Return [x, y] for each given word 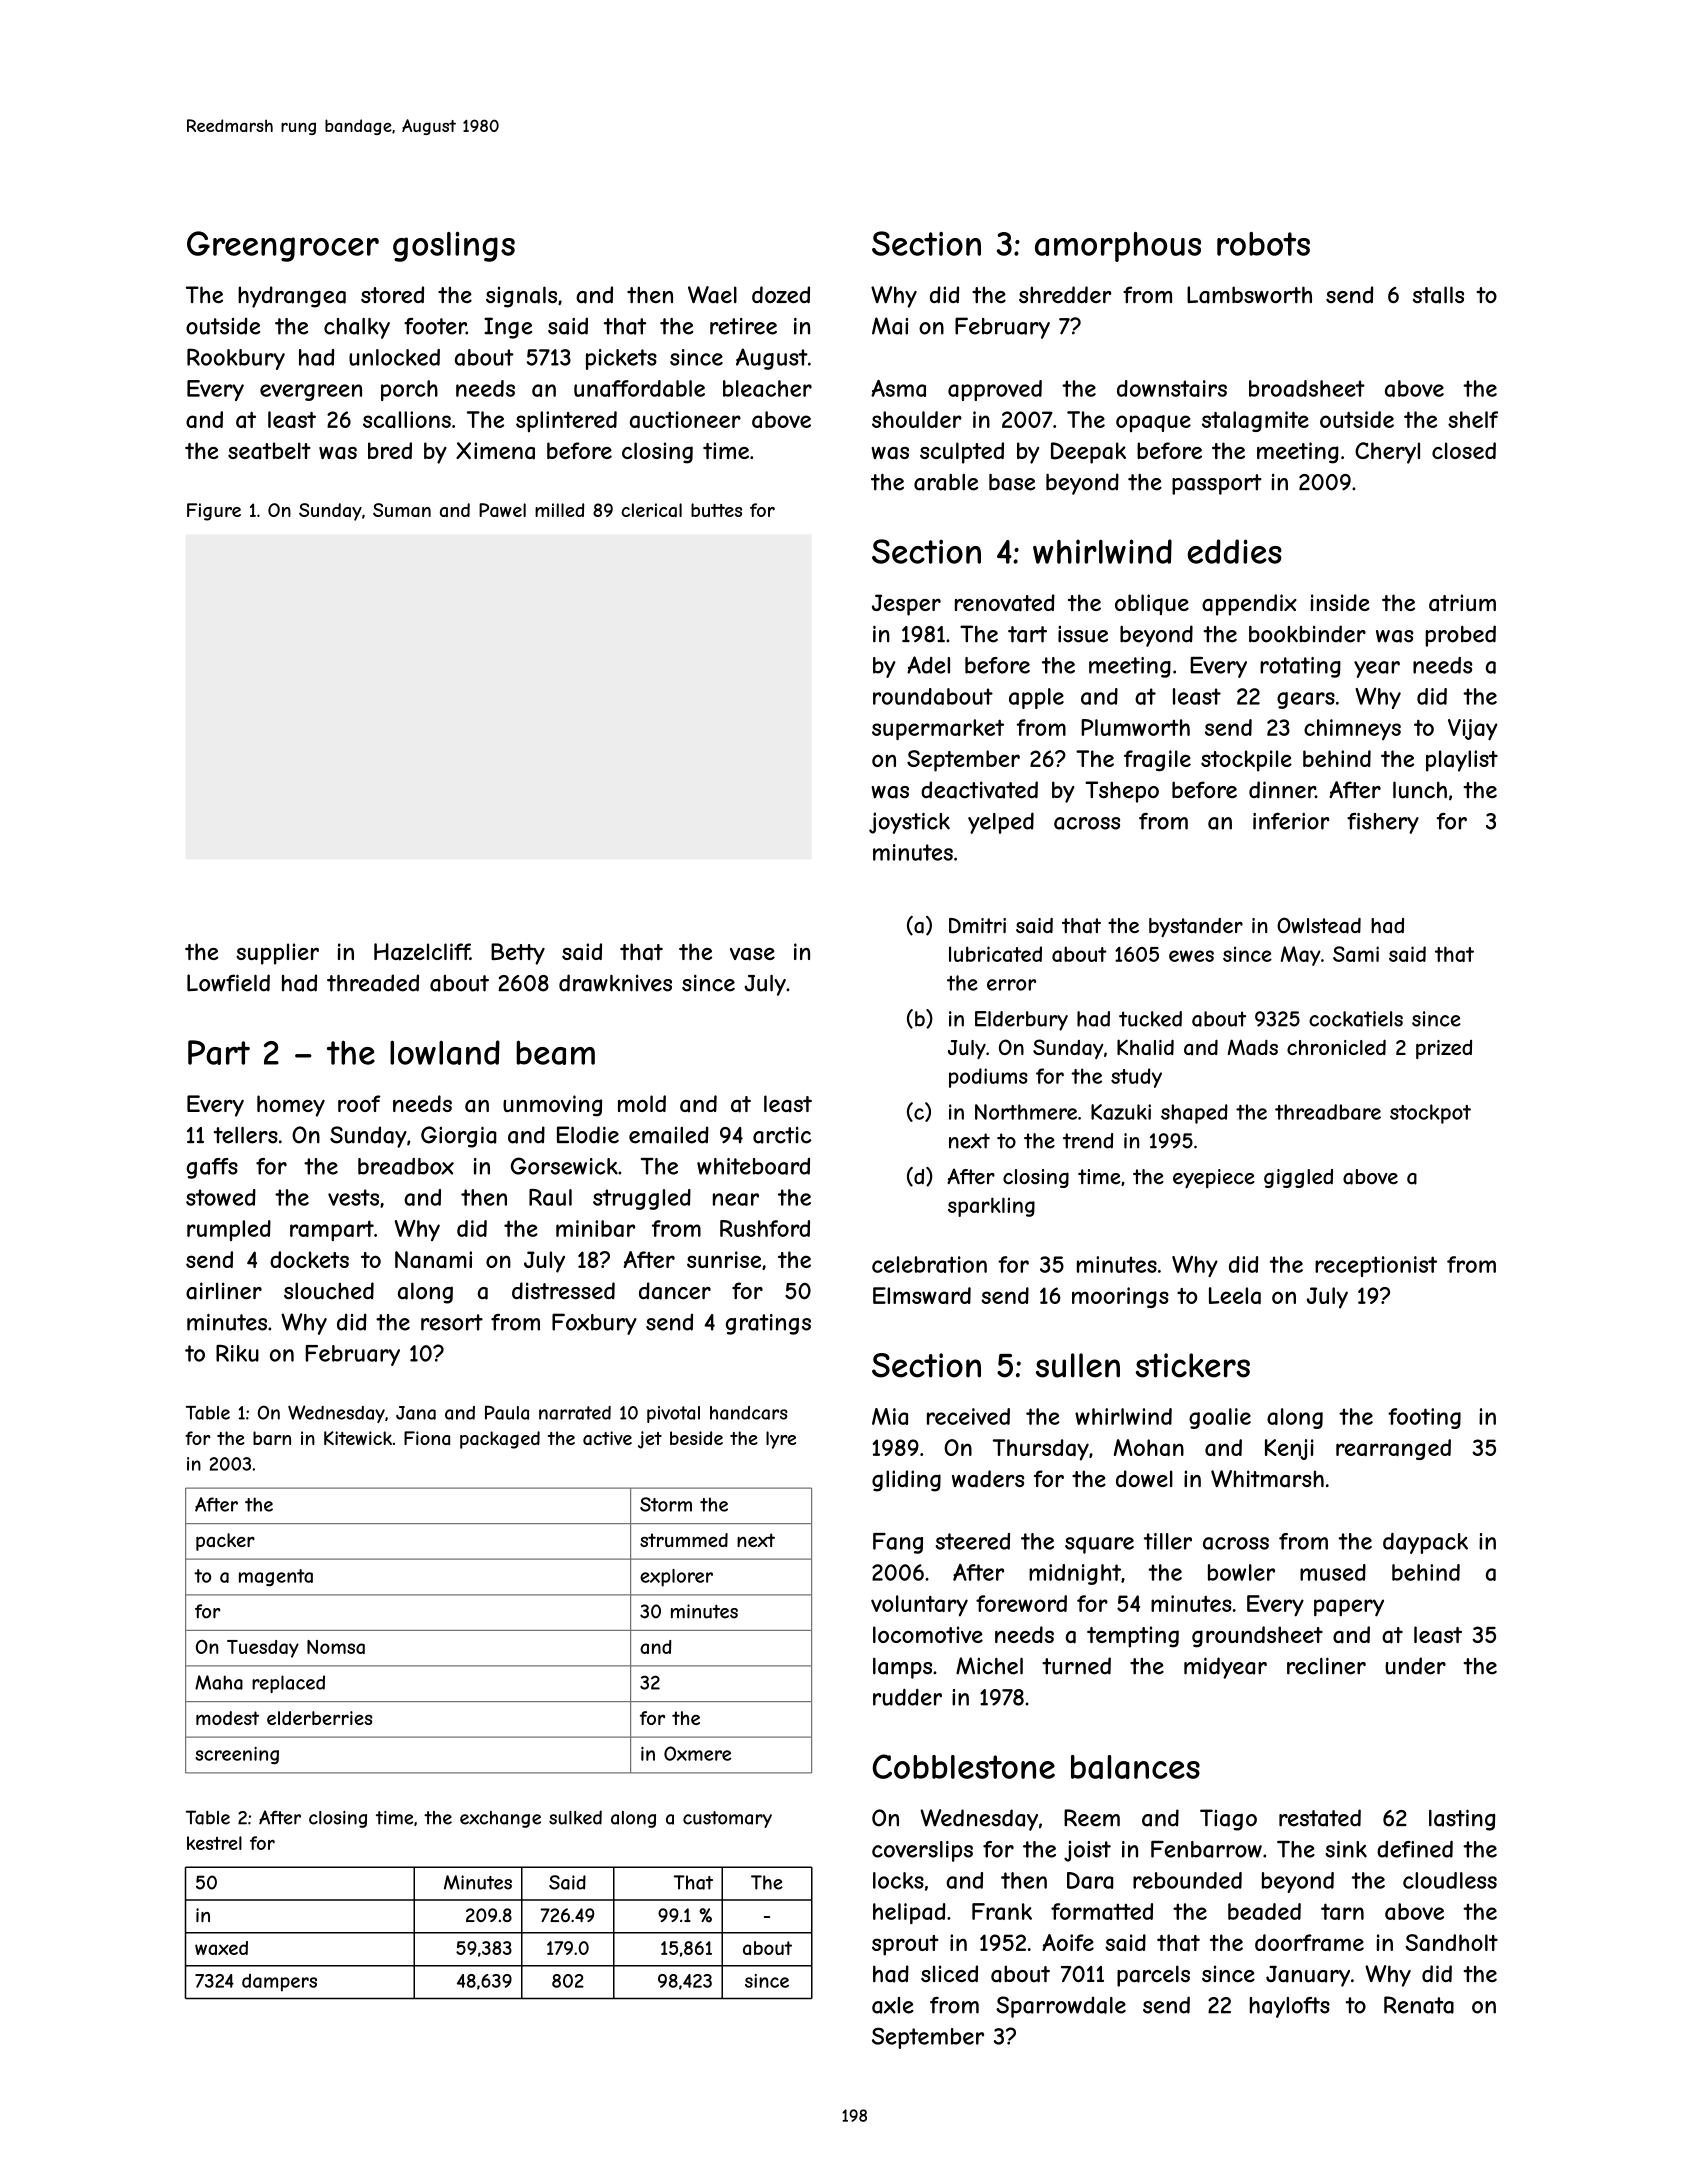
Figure [214, 512]
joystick [909, 823]
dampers [279, 1983]
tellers [246, 1135]
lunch [1420, 790]
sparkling [991, 1207]
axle [893, 2005]
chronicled [1336, 1047]
